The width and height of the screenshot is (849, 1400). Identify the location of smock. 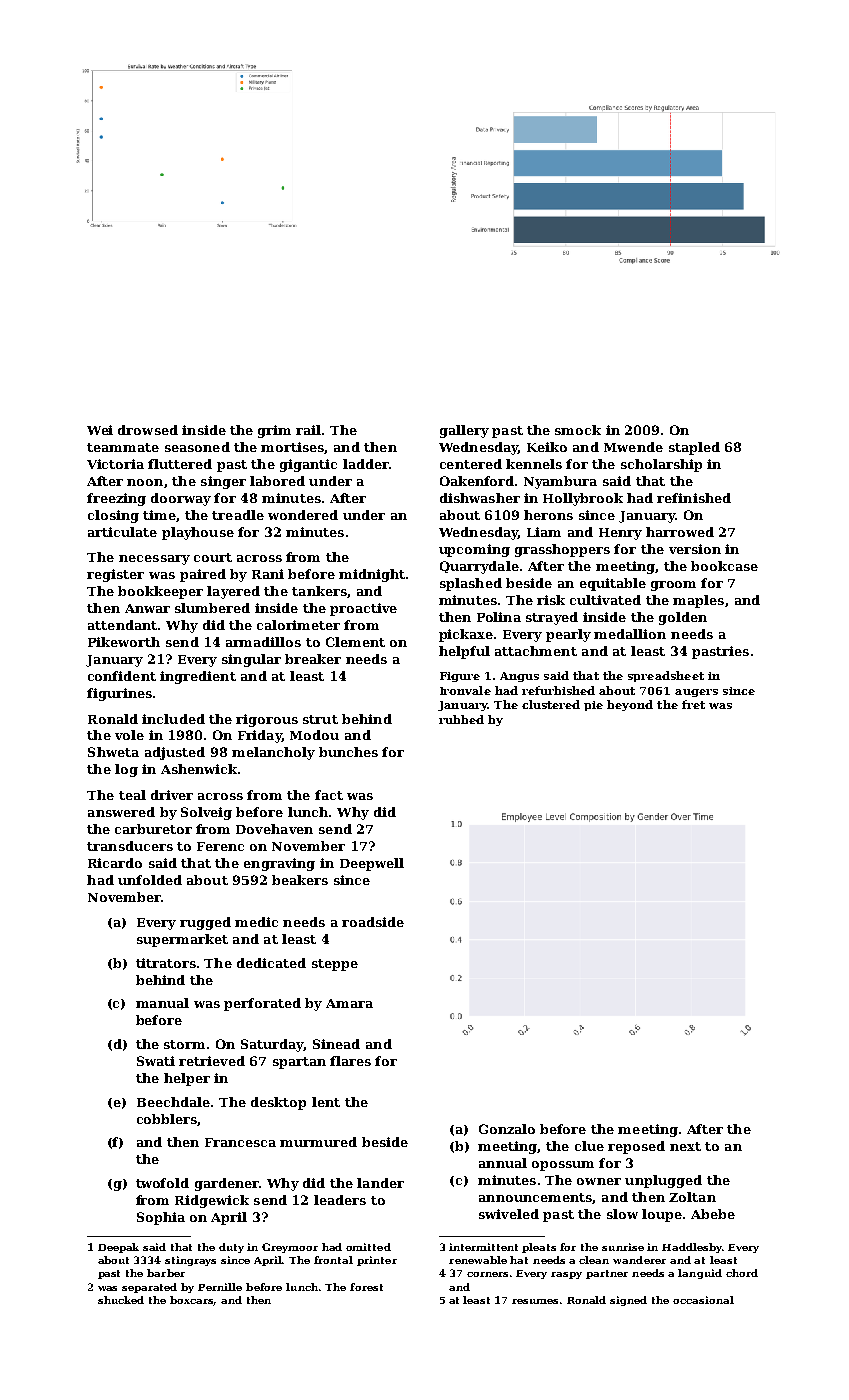
(578, 430).
